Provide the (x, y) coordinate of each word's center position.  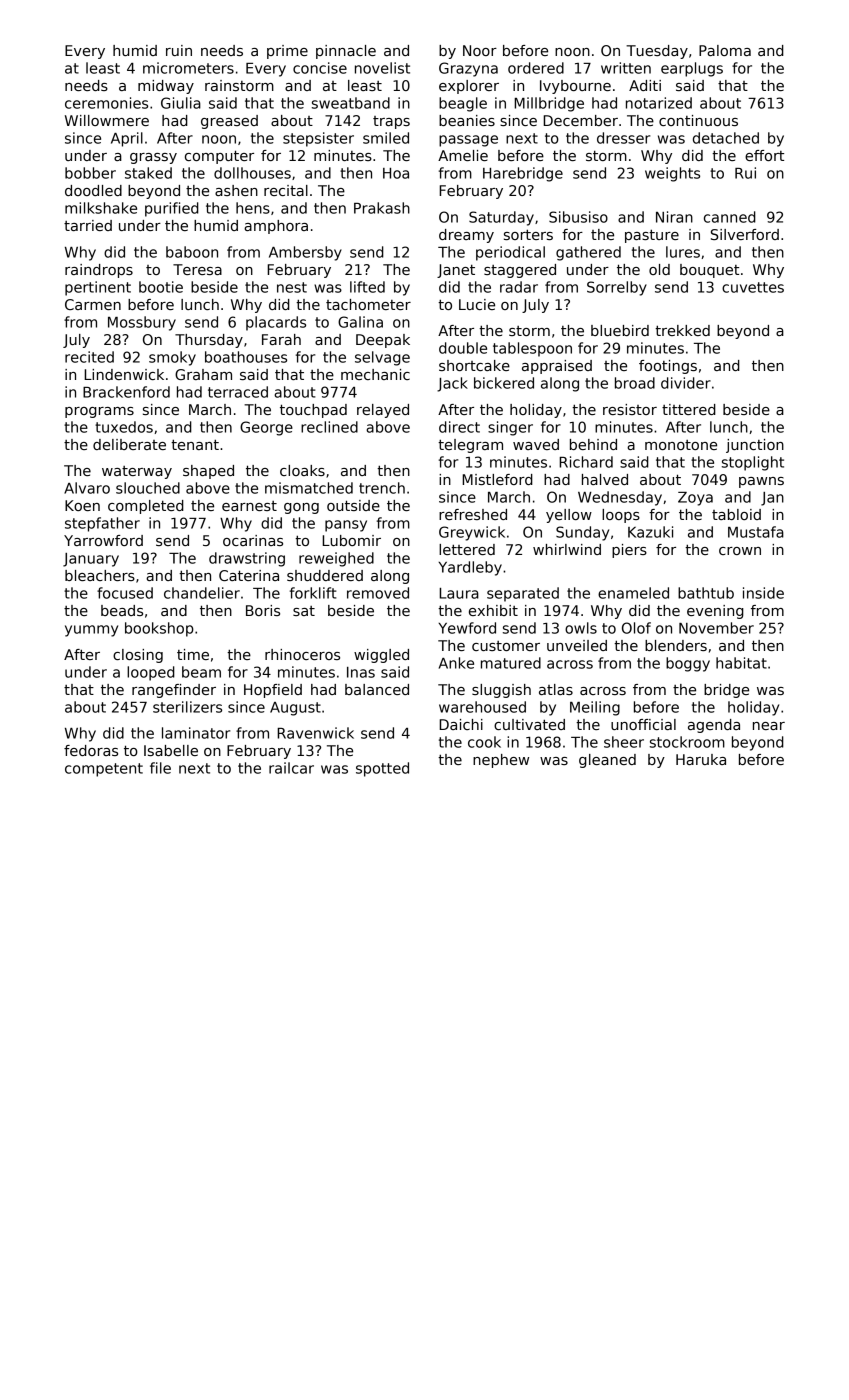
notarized (659, 103)
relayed (383, 411)
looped (151, 673)
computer (219, 157)
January (91, 560)
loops (621, 516)
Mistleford (497, 479)
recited (89, 357)
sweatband (351, 103)
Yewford (467, 628)
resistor (630, 409)
